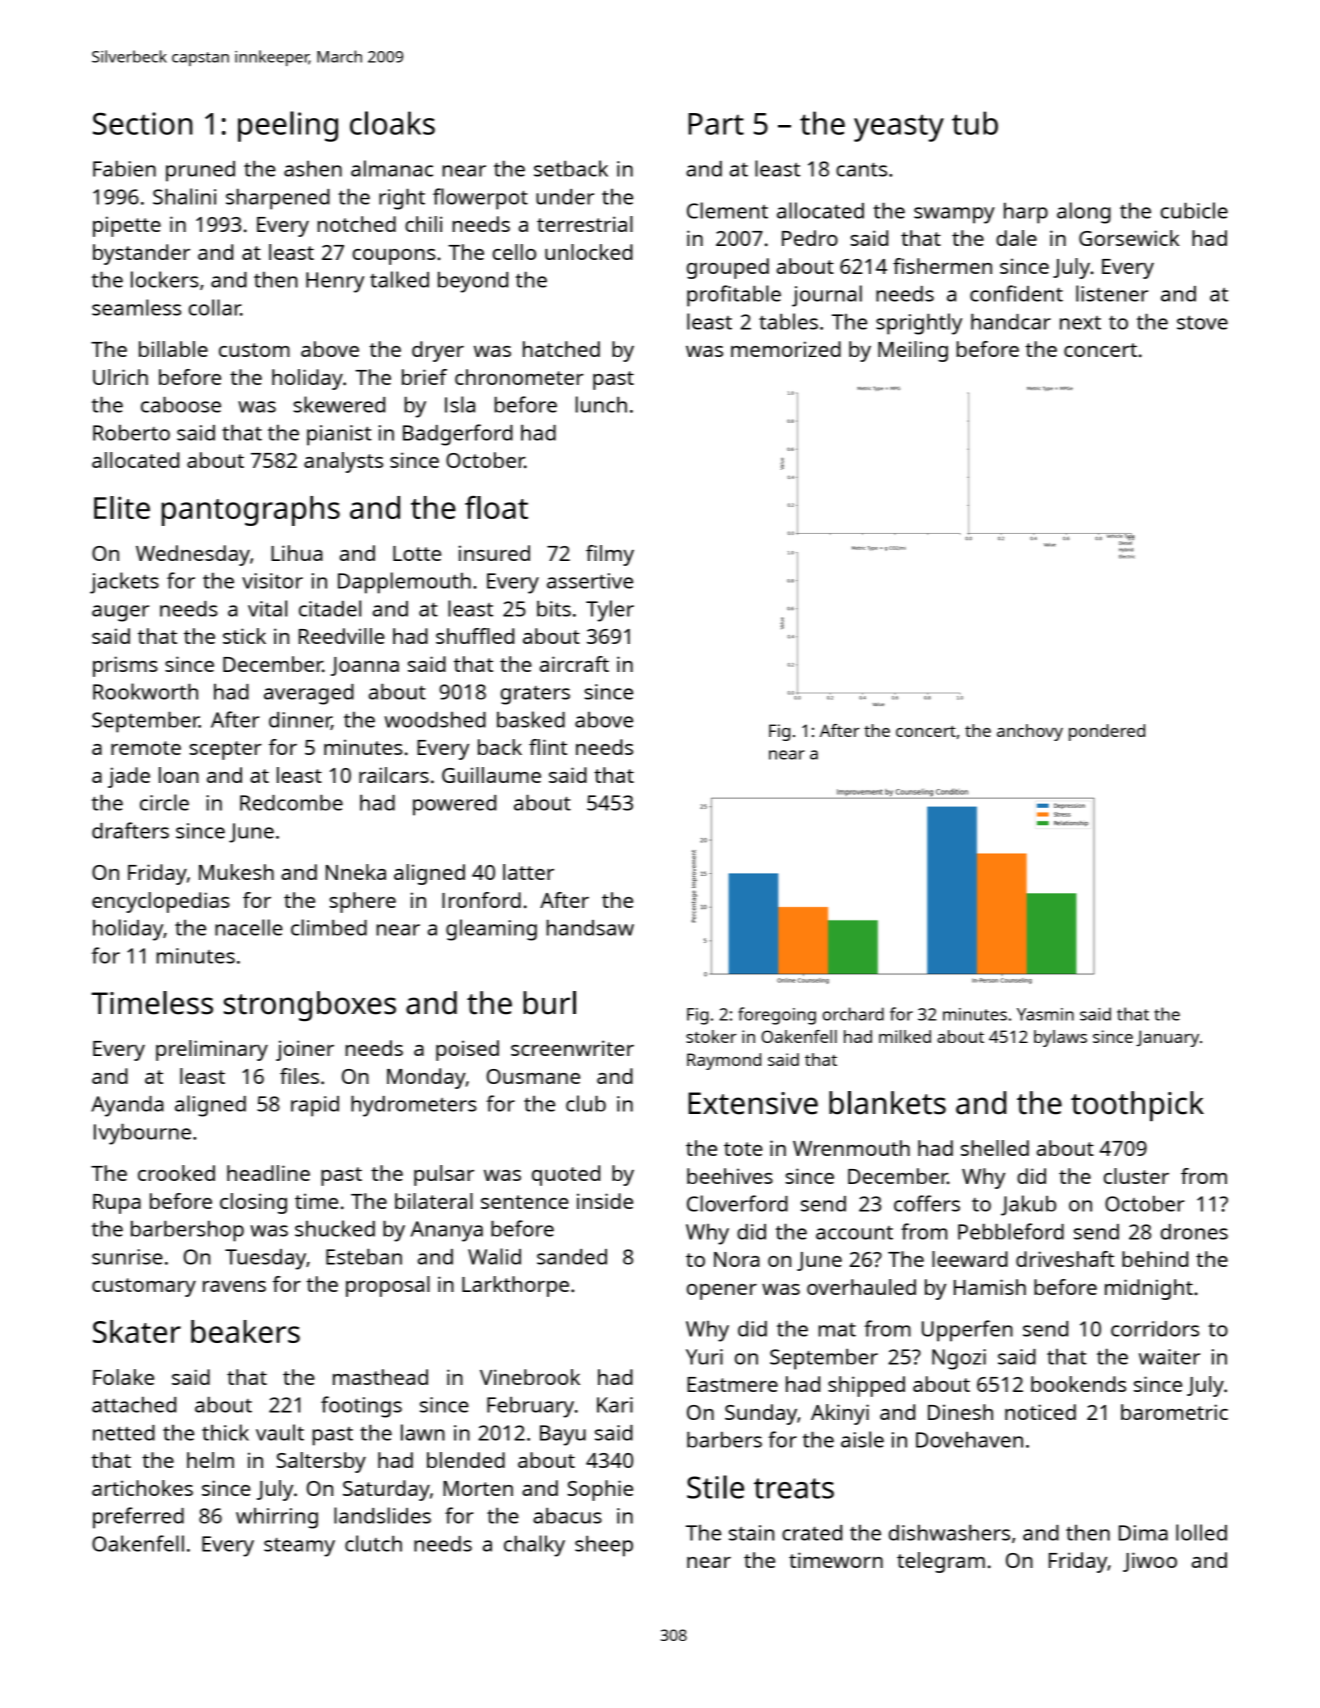 The width and height of the screenshot is (1320, 1708). What do you see at coordinates (1202, 323) in the screenshot?
I see `stove` at bounding box center [1202, 323].
